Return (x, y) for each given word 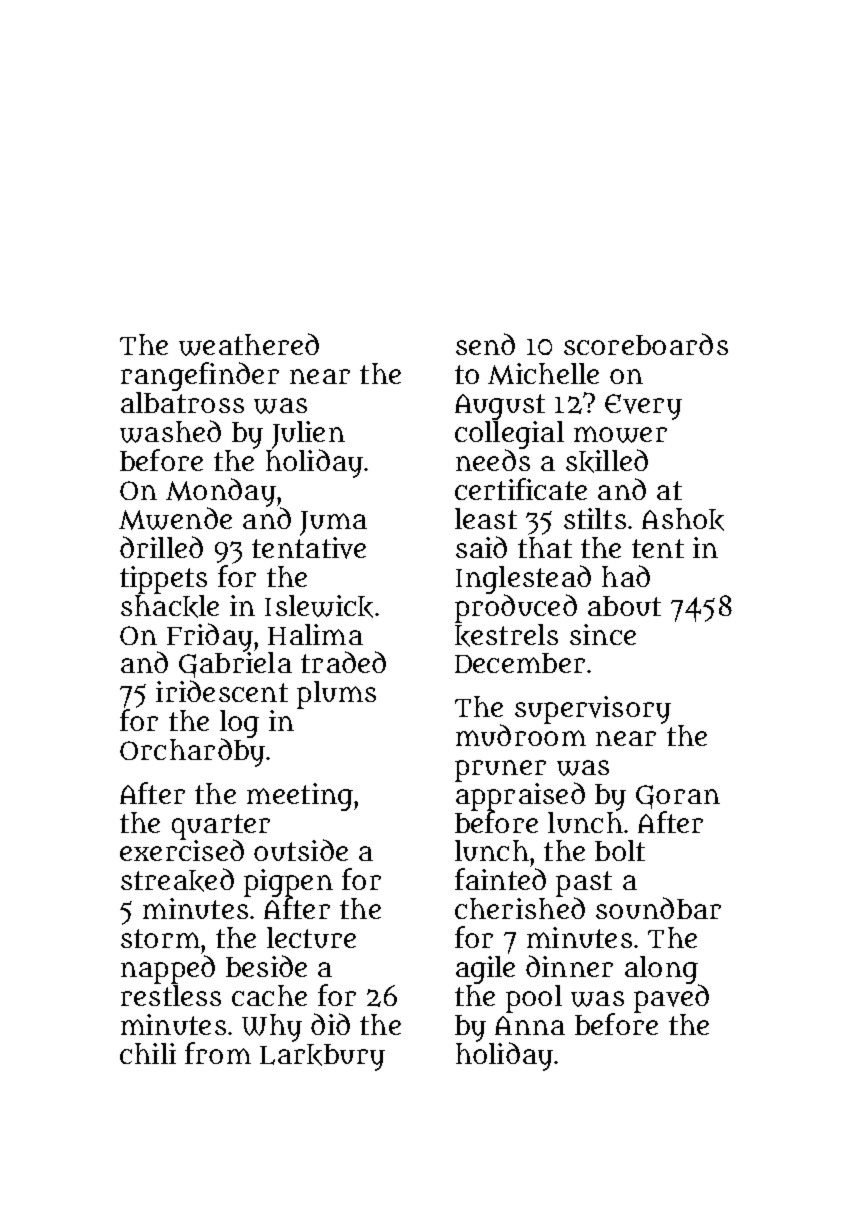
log (239, 724)
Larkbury (322, 1057)
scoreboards (646, 344)
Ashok (683, 519)
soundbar (658, 908)
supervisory (593, 710)
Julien (308, 435)
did (330, 1024)
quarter (221, 827)
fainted (500, 879)
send (485, 344)
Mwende (175, 518)
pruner (500, 771)
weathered (249, 344)
